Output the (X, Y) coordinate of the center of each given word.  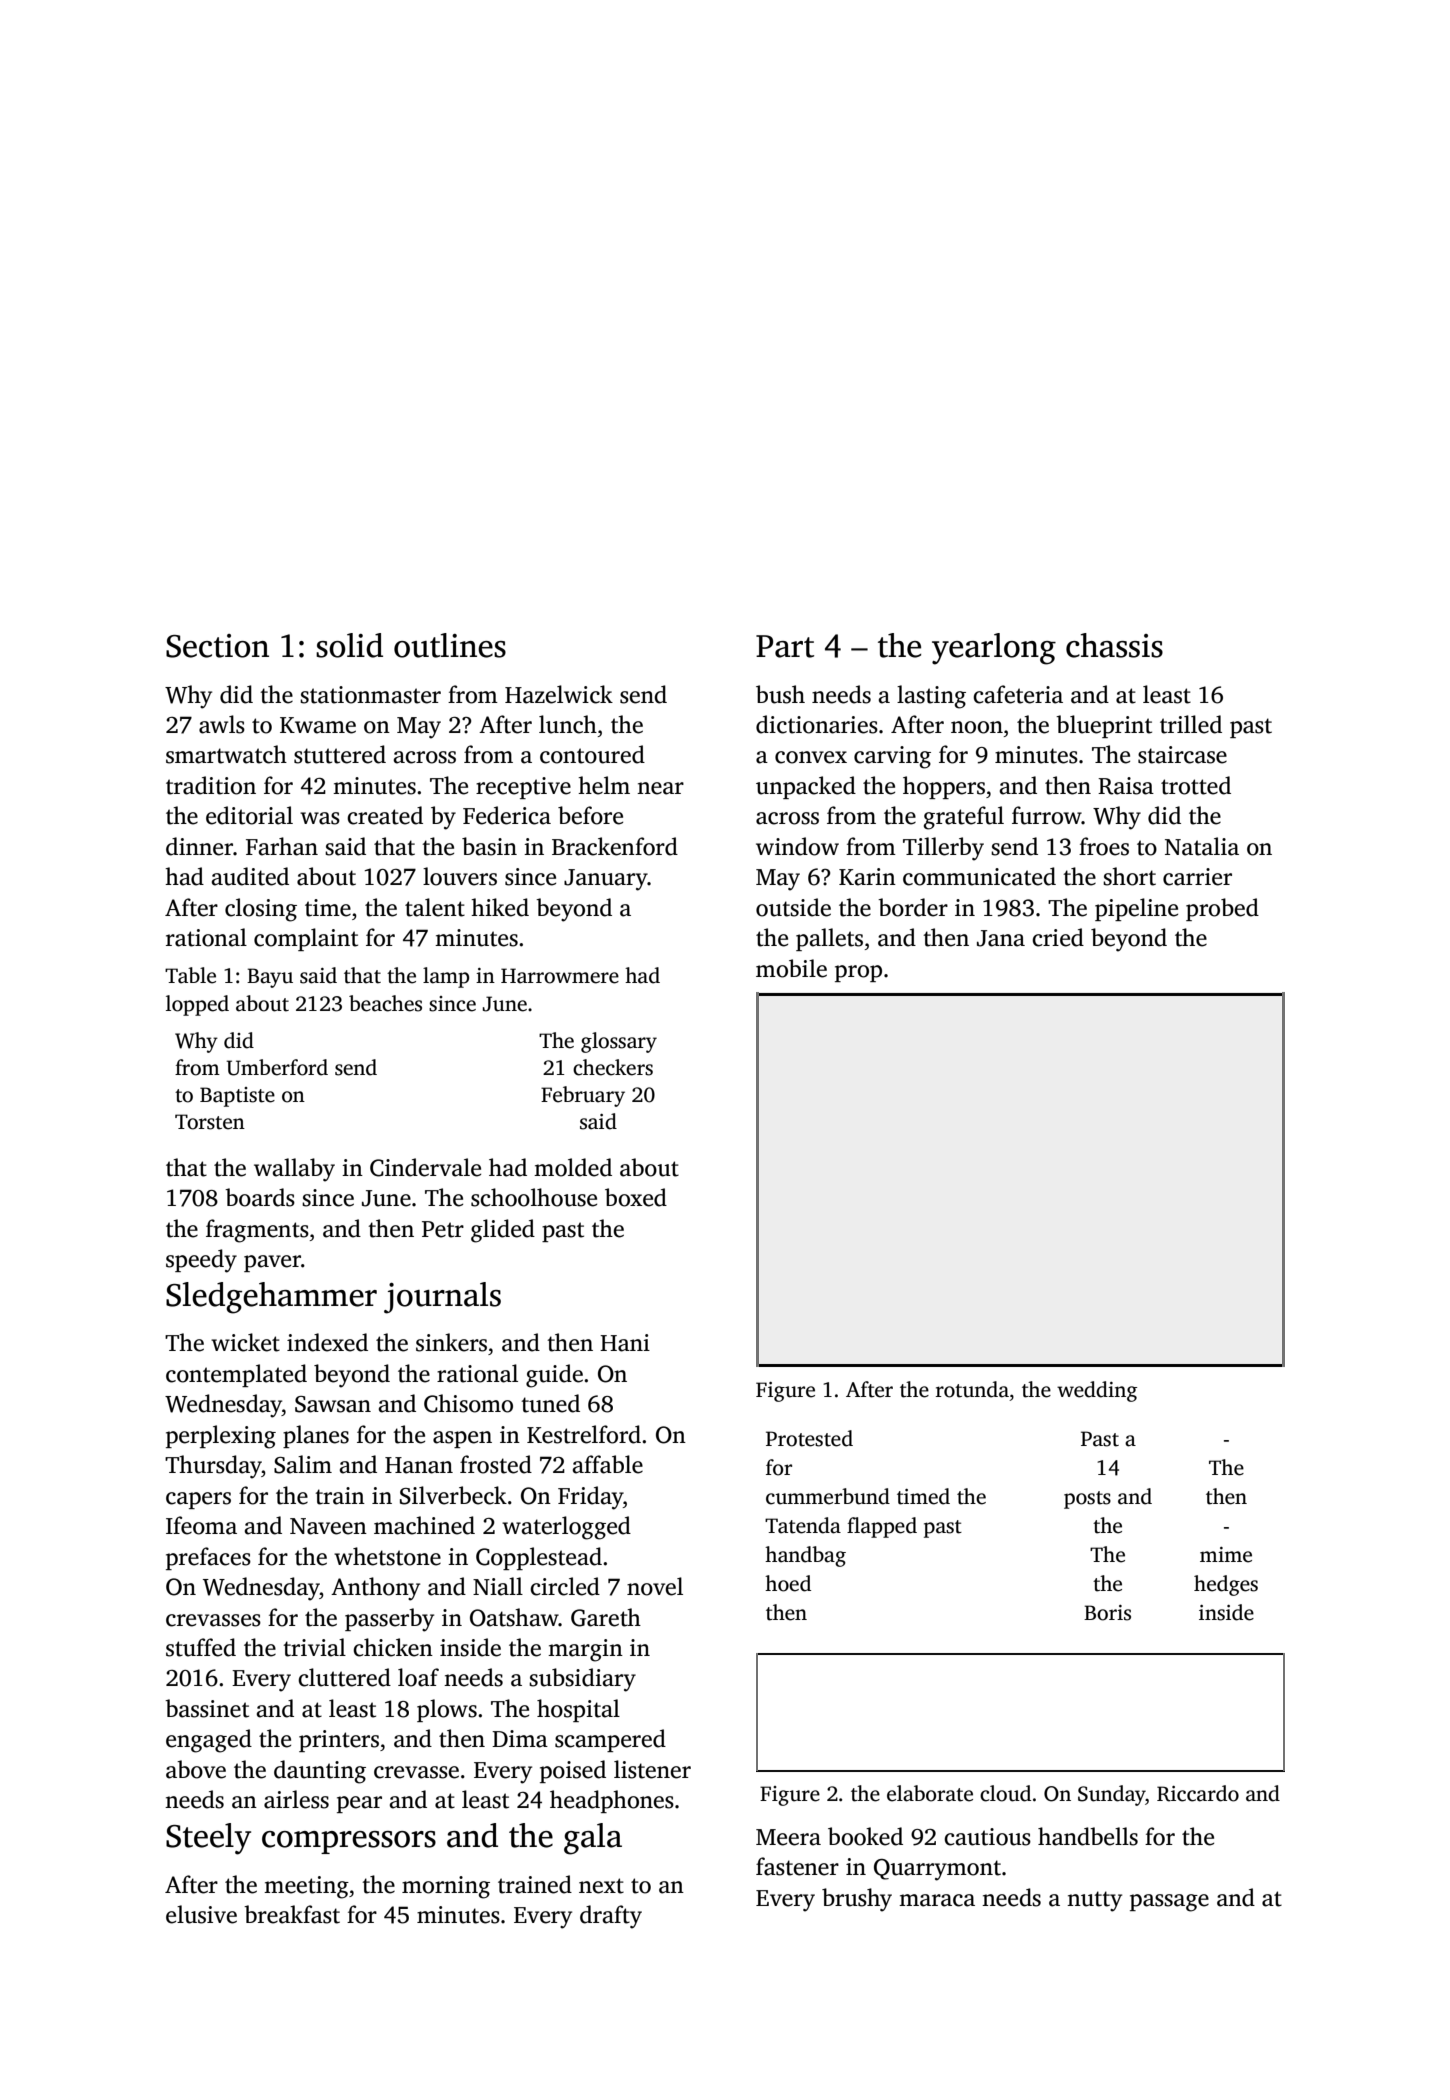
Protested (809, 1438)
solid (349, 645)
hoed (788, 1583)
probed (1222, 909)
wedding (1097, 1391)
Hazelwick (559, 694)
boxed (636, 1197)
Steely (208, 1839)
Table (190, 975)
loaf (418, 1677)
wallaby (294, 1170)
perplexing (221, 1437)
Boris (1107, 1613)
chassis (1114, 645)
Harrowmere (560, 976)
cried (1058, 937)
